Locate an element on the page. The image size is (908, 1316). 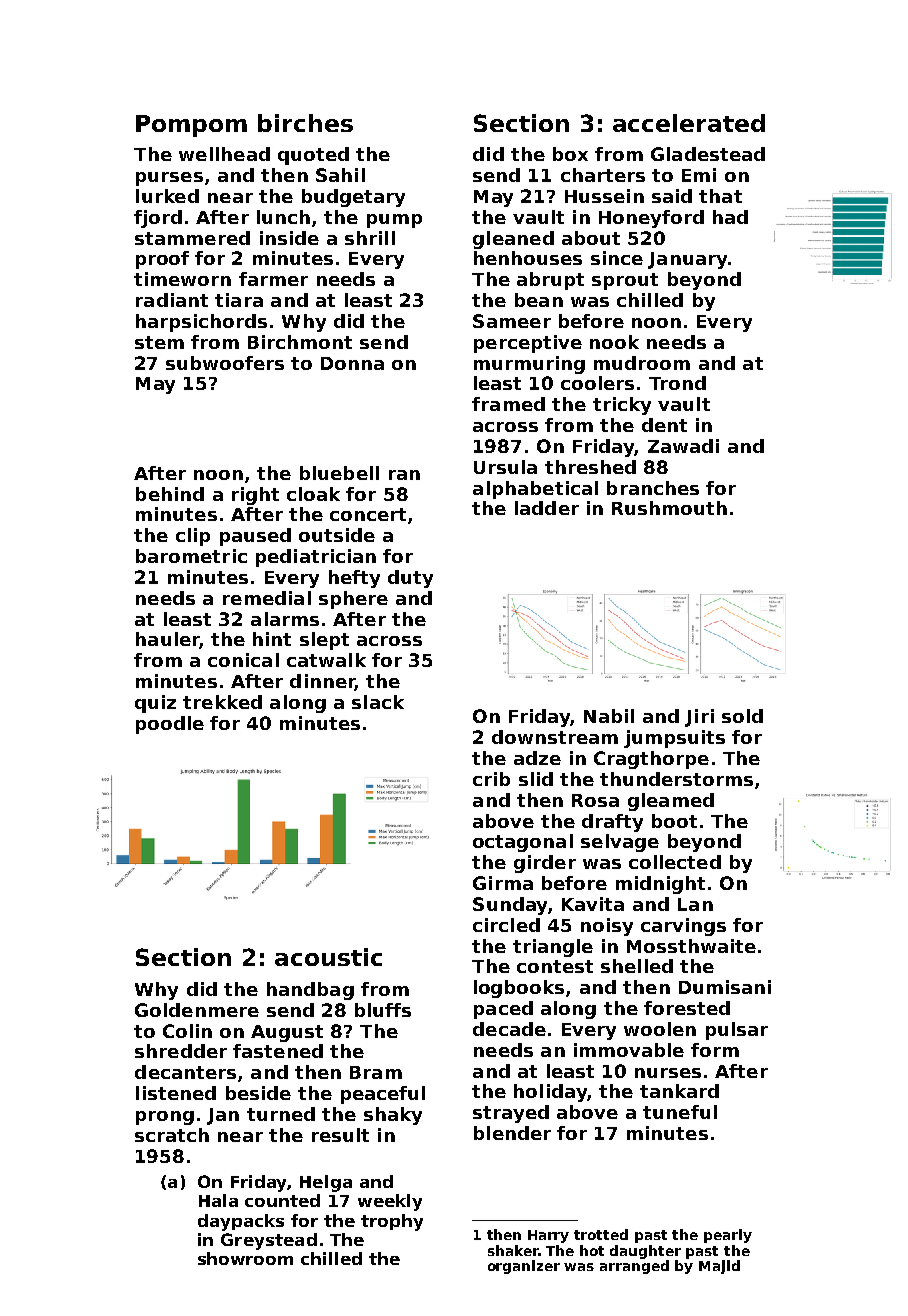
threshed is located at coordinates (590, 467).
